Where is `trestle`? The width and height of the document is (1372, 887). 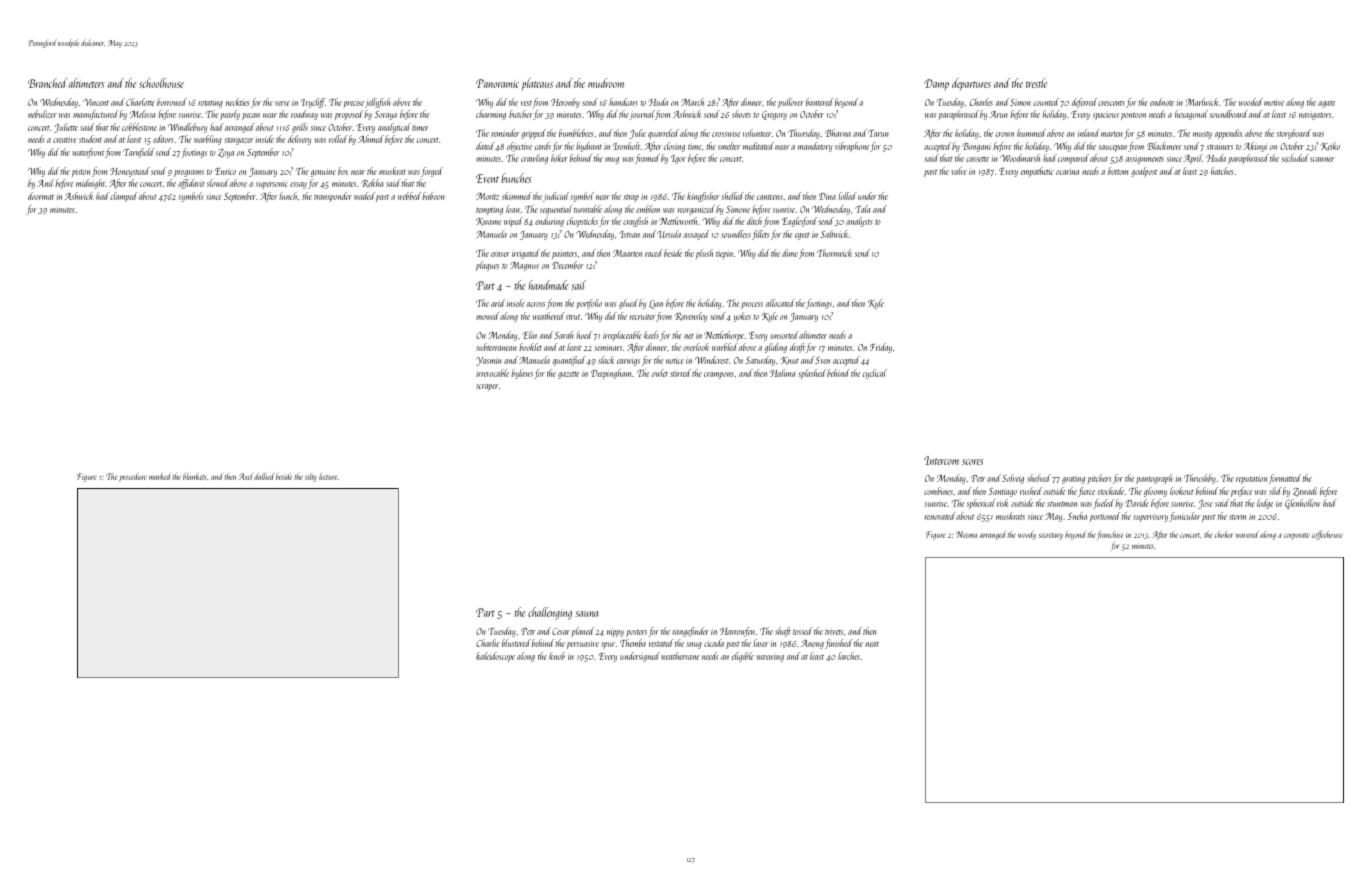 trestle is located at coordinates (1036, 83).
